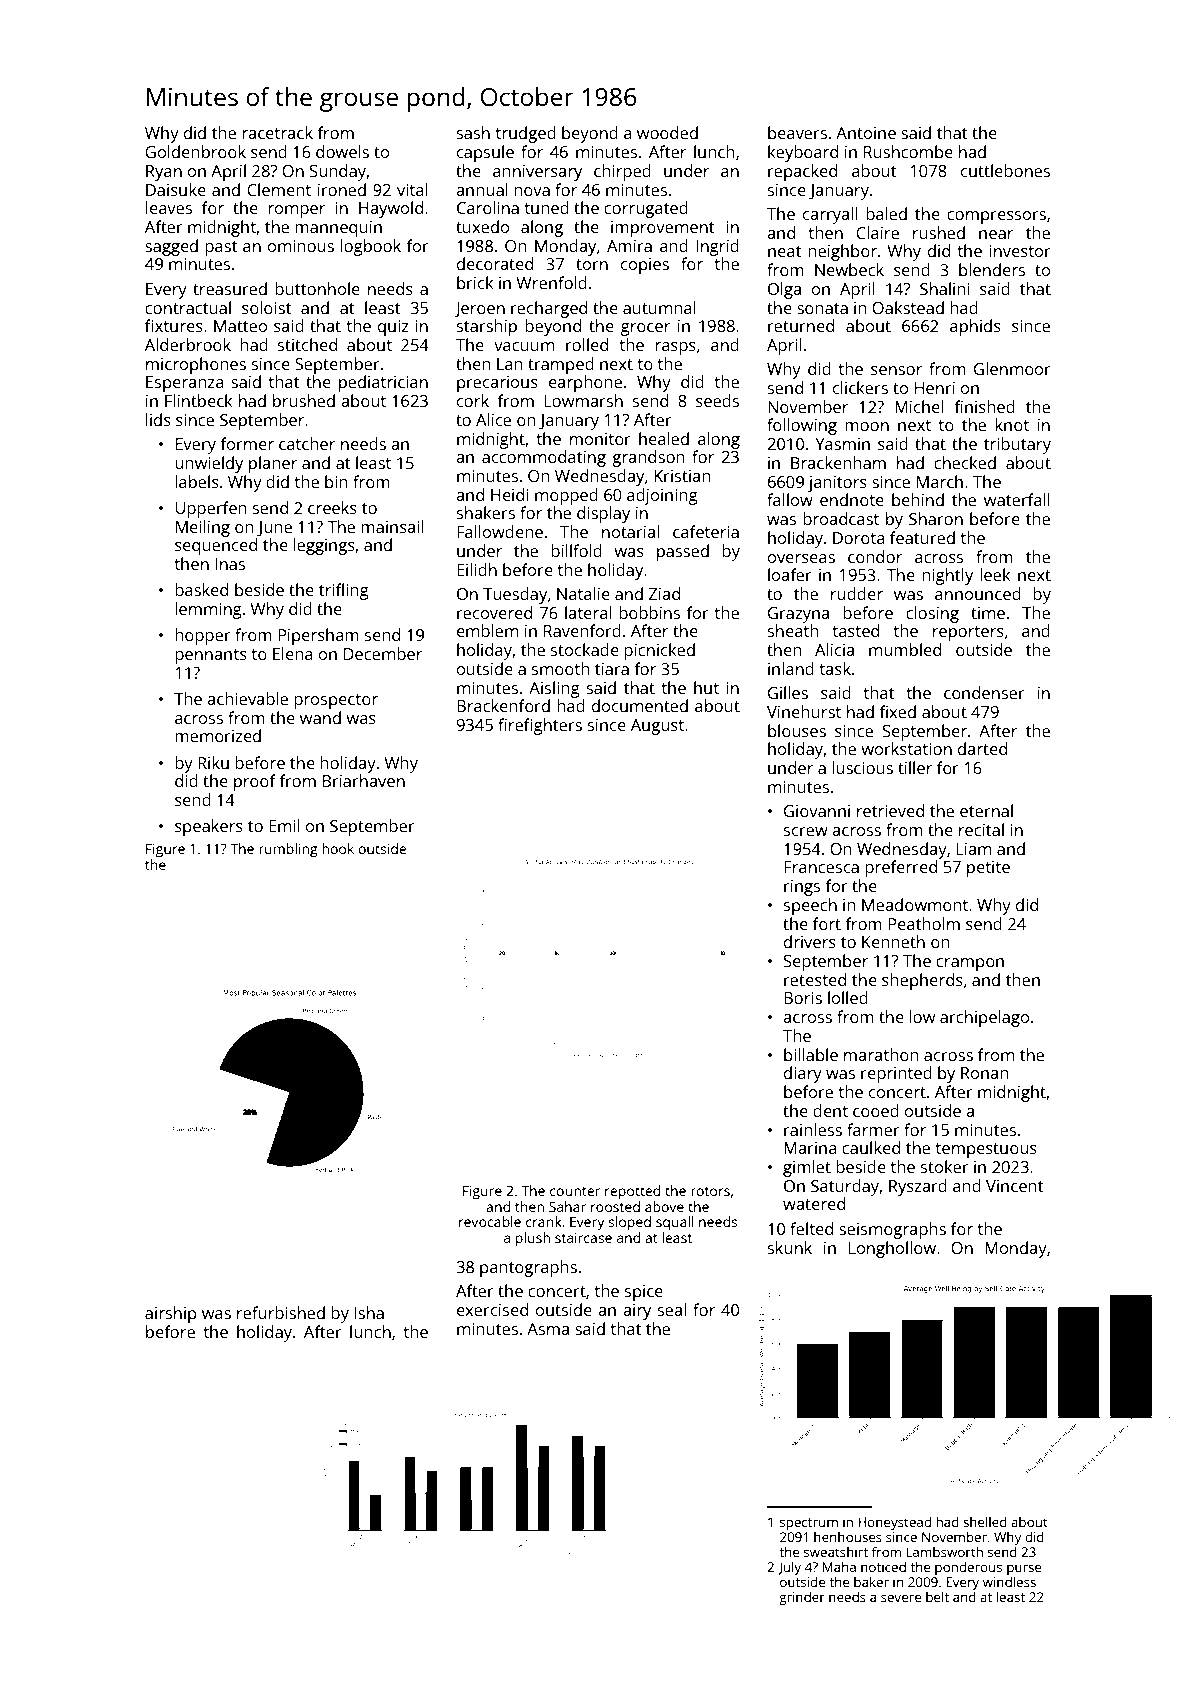 Image resolution: width=1196 pixels, height=1691 pixels. Describe the element at coordinates (342, 151) in the page. I see `dowels` at that location.
